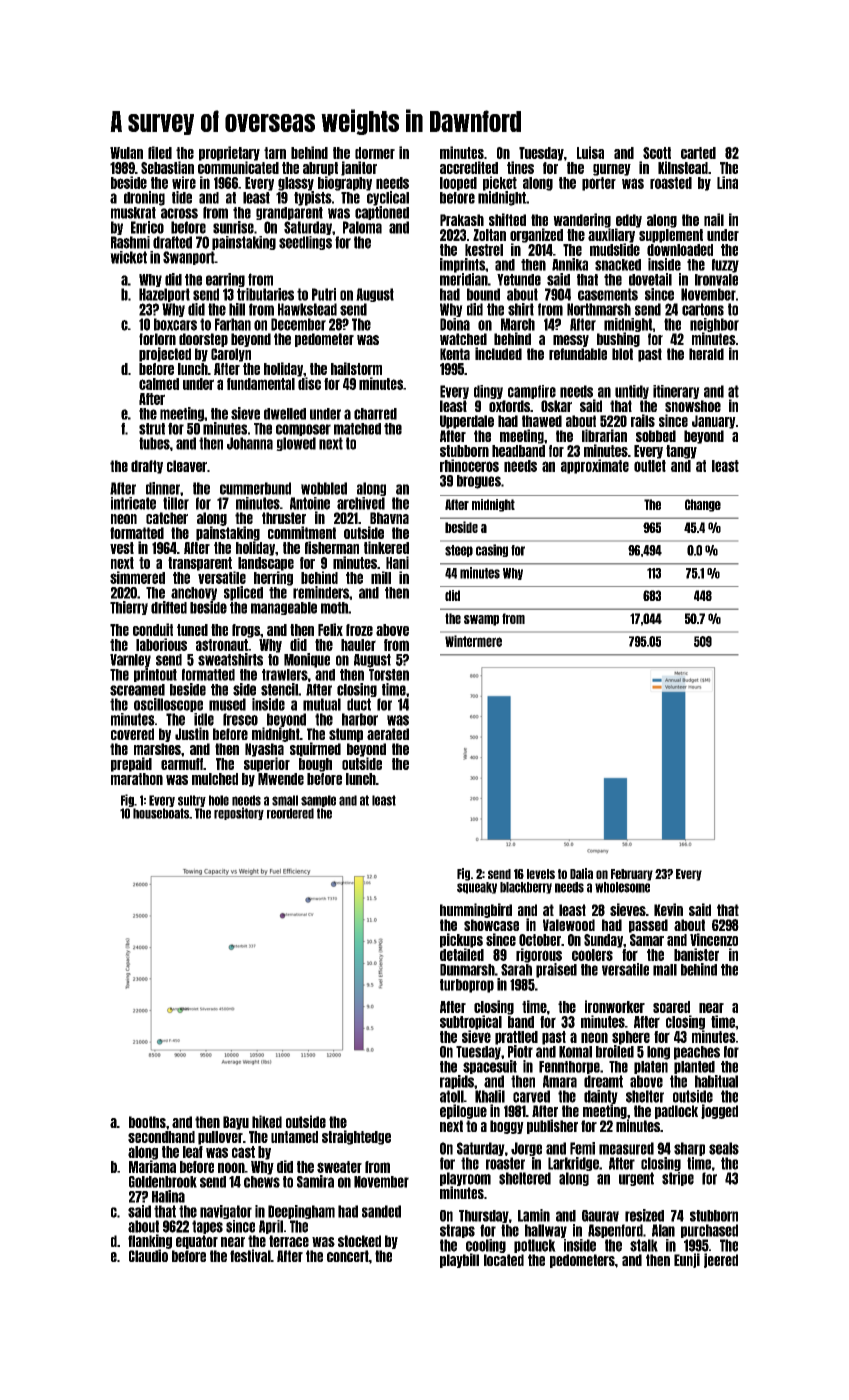 The height and width of the document is (1400, 849). What do you see at coordinates (147, 227) in the document?
I see `Enrico` at bounding box center [147, 227].
